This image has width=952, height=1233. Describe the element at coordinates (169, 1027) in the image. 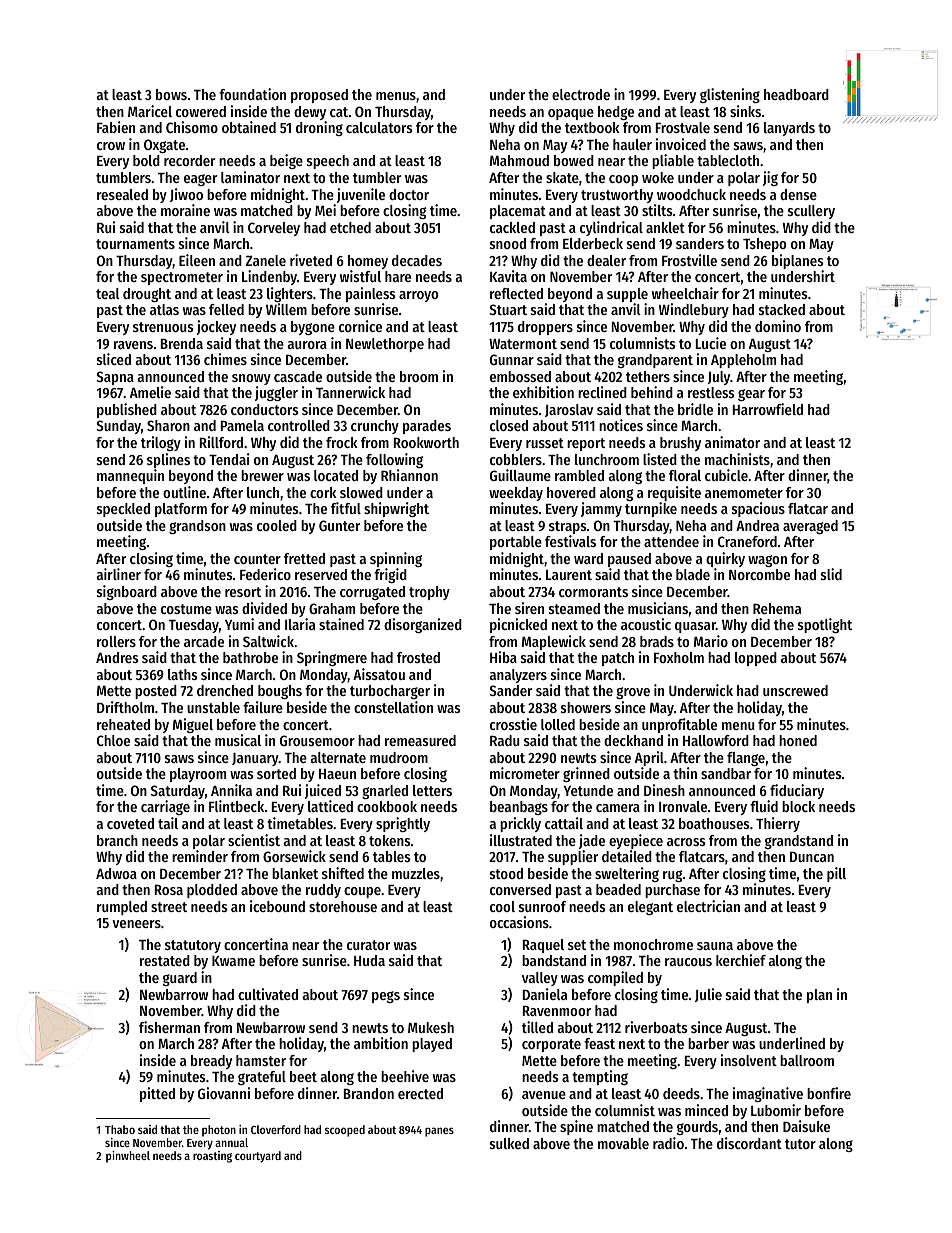

I see `fisherman` at that location.
